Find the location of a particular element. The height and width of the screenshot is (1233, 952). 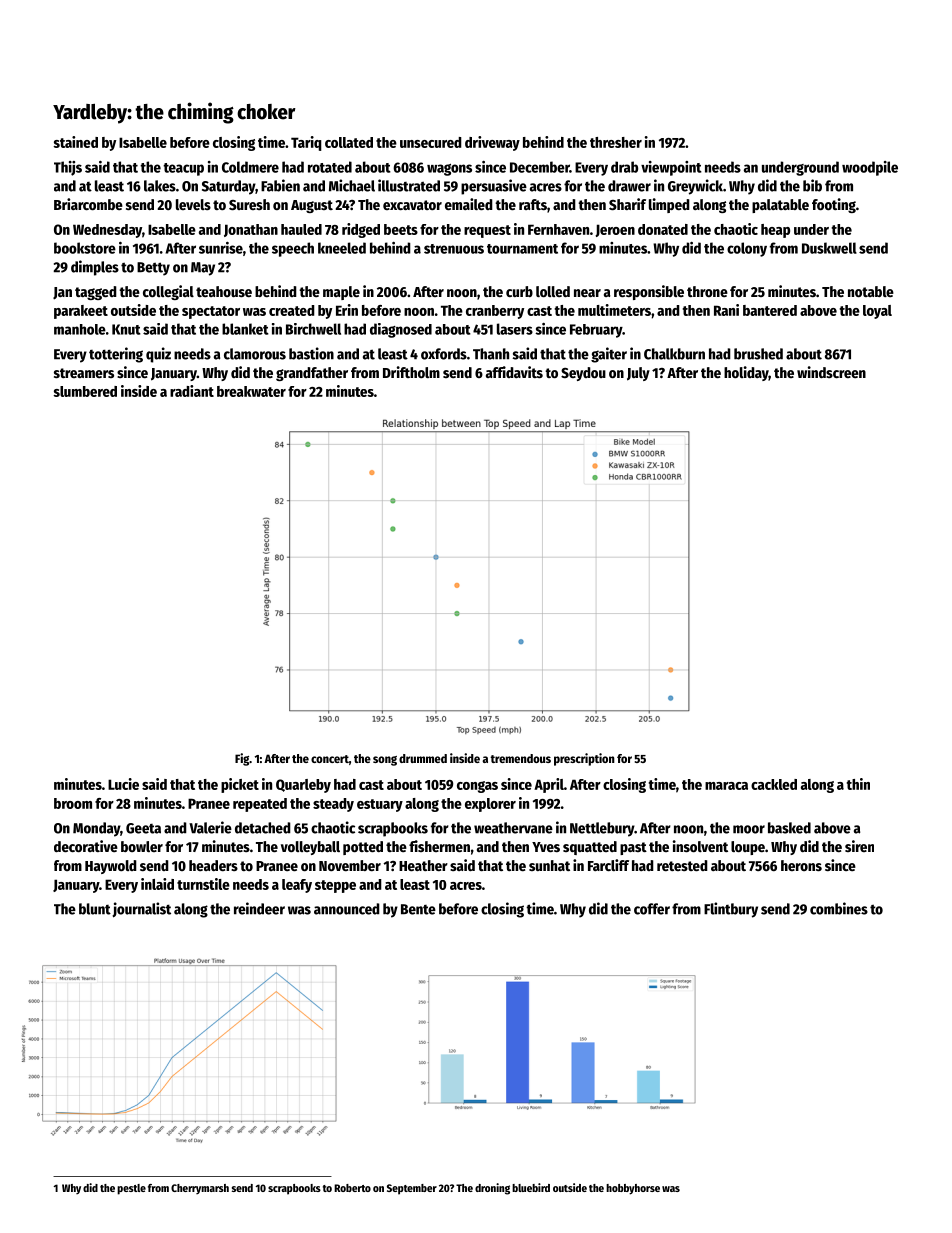

concert is located at coordinates (330, 759).
